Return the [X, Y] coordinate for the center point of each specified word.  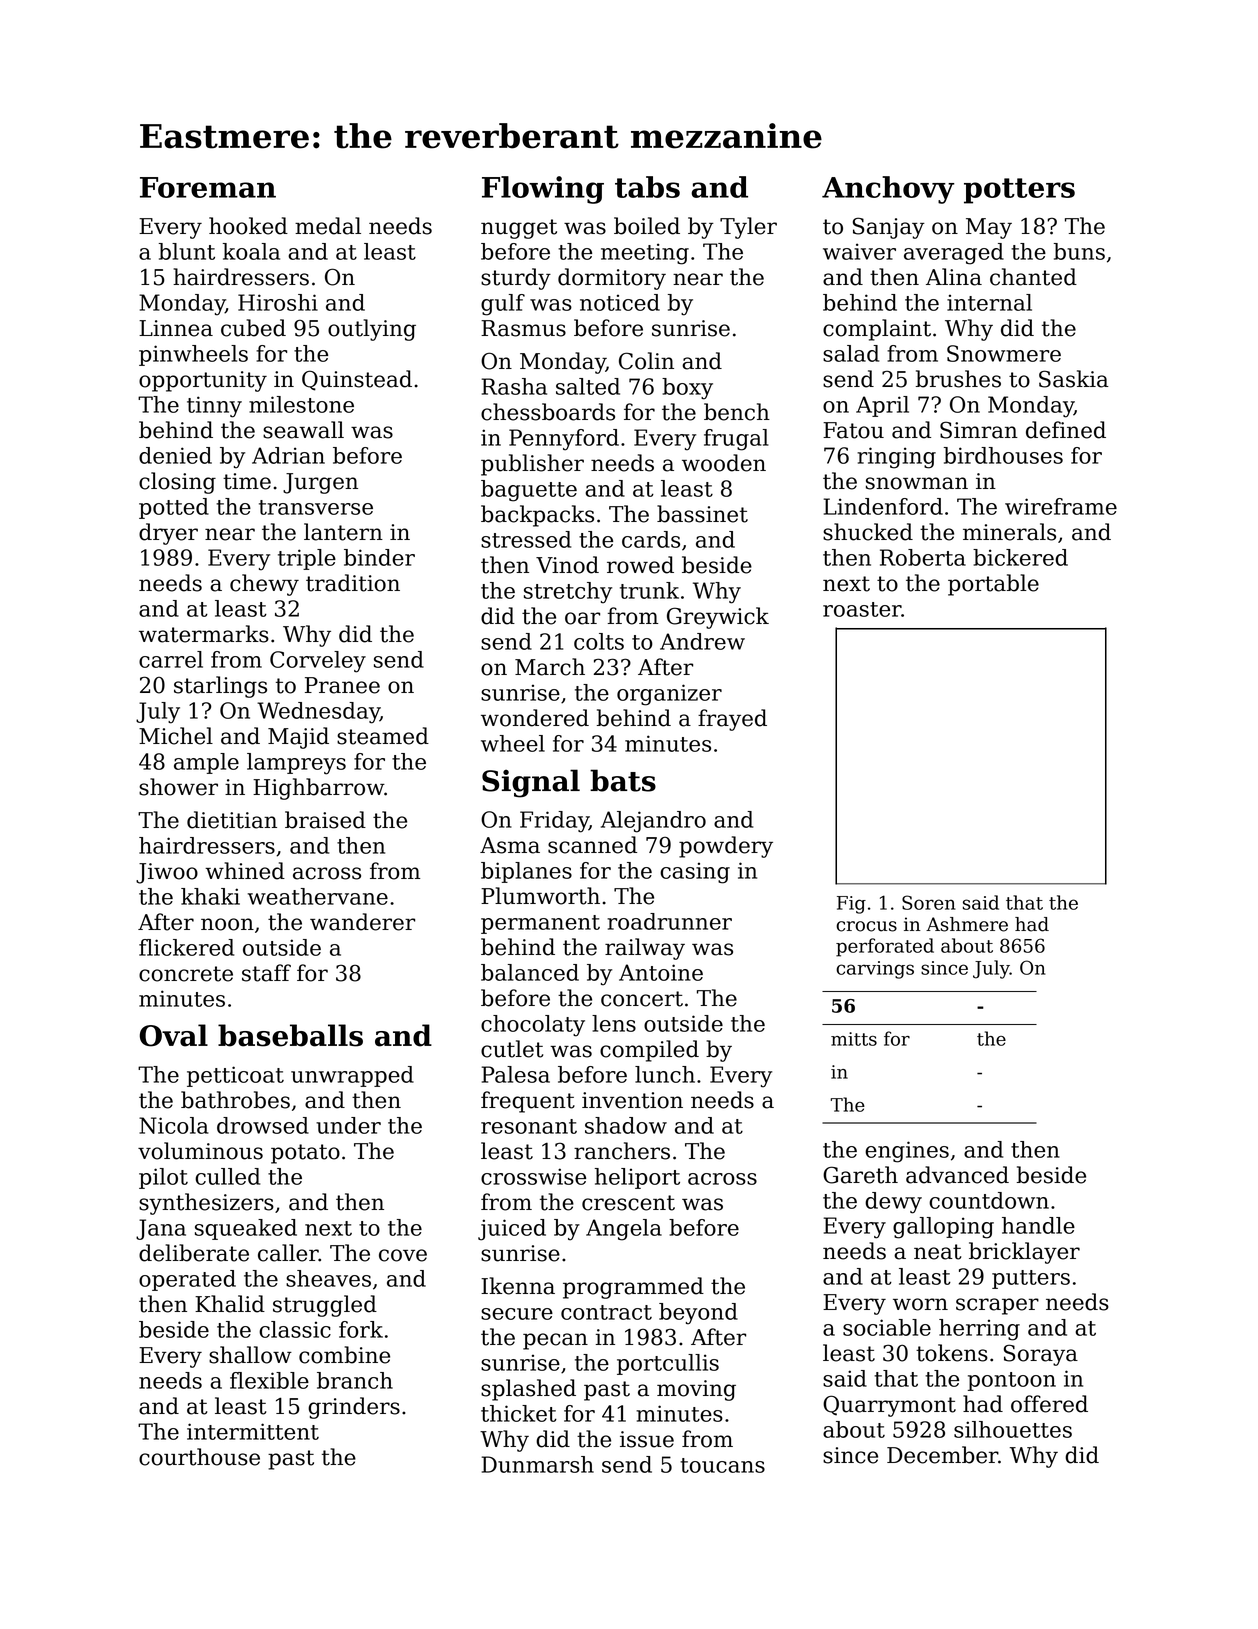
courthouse [199, 1457]
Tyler [748, 228]
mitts [854, 1039]
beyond [698, 1314]
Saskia [1074, 379]
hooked [248, 226]
